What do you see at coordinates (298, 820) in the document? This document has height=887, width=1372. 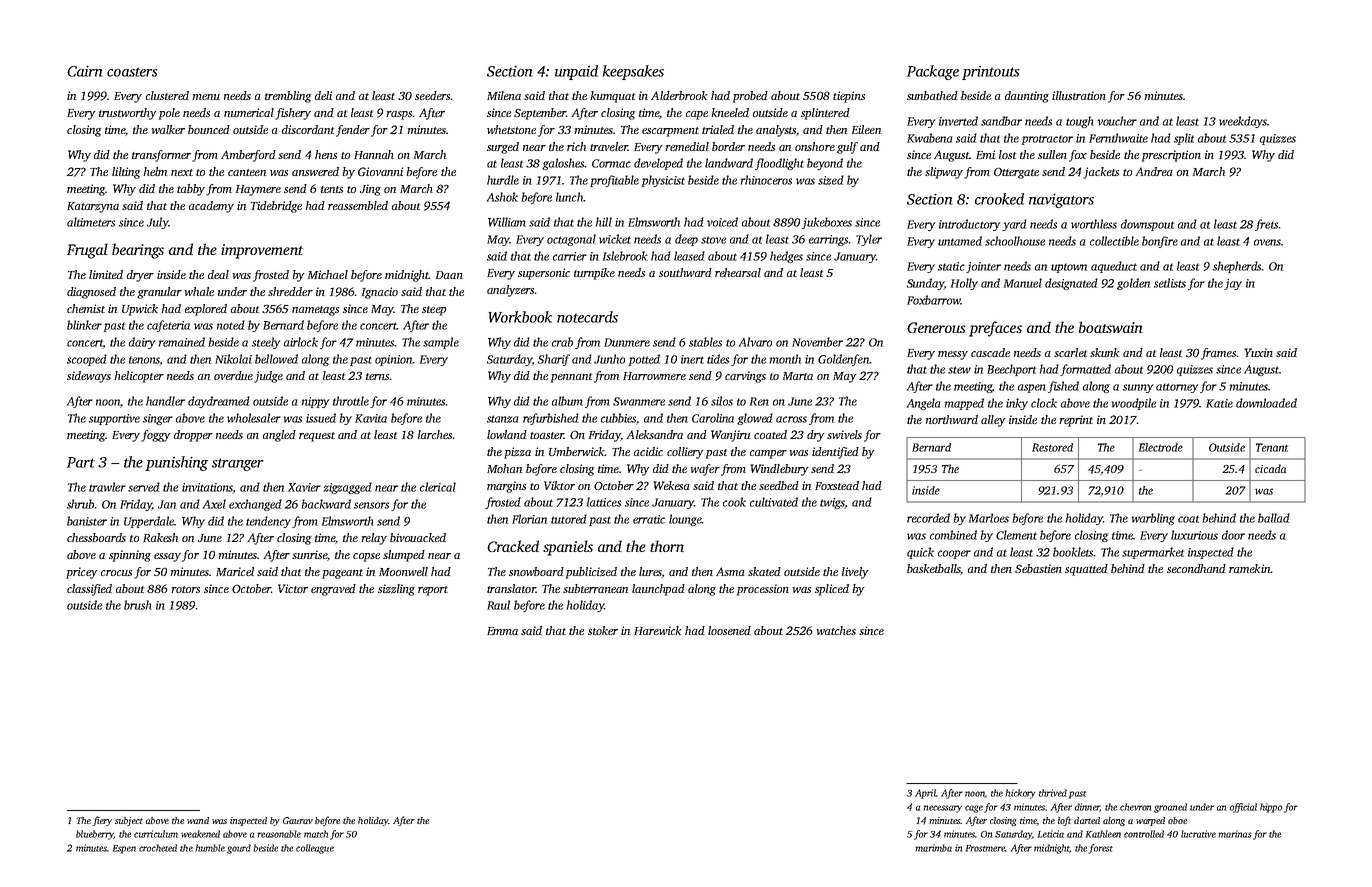 I see `Gaurav` at bounding box center [298, 820].
